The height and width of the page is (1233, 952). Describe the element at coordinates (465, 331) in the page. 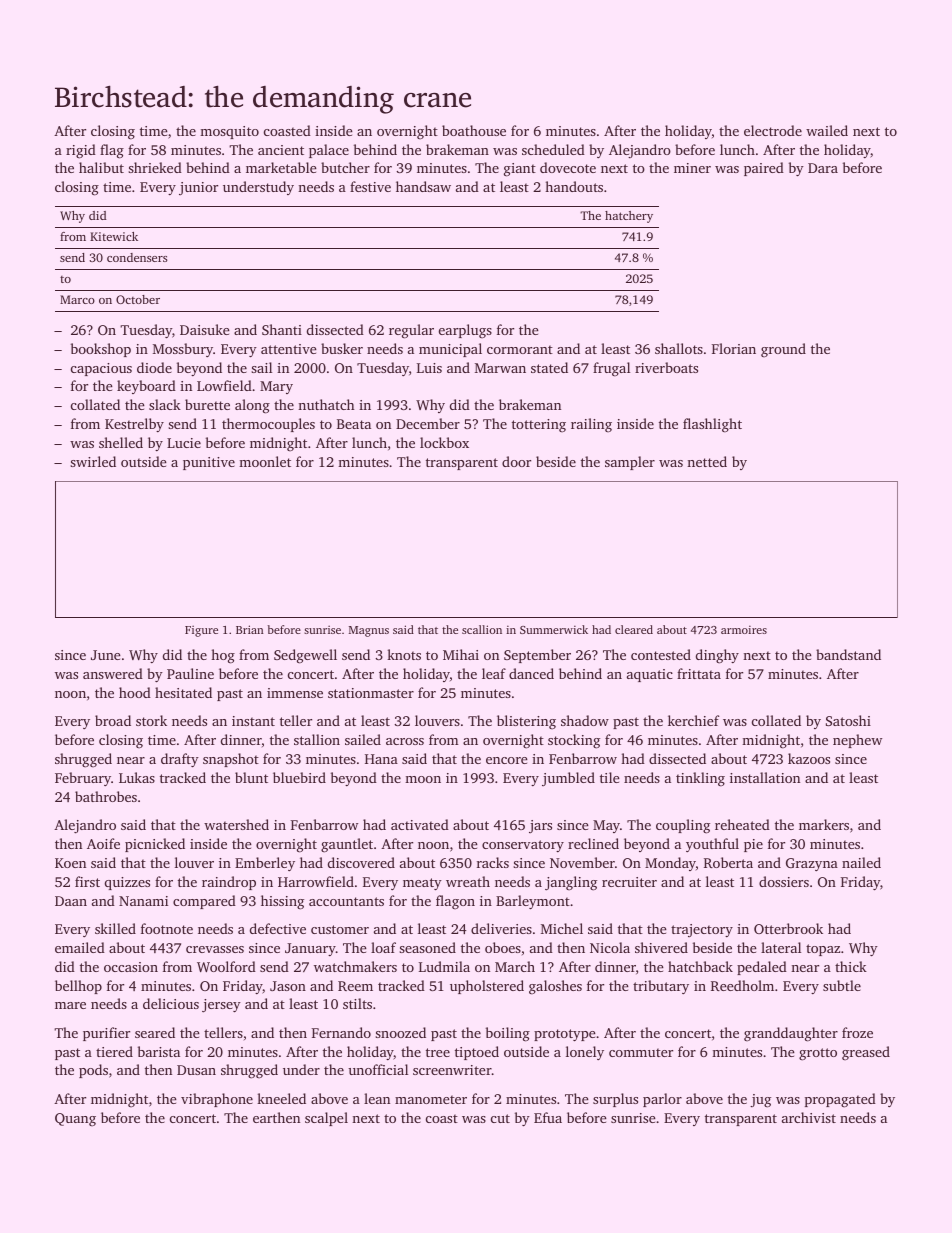

I see `earplugs` at that location.
